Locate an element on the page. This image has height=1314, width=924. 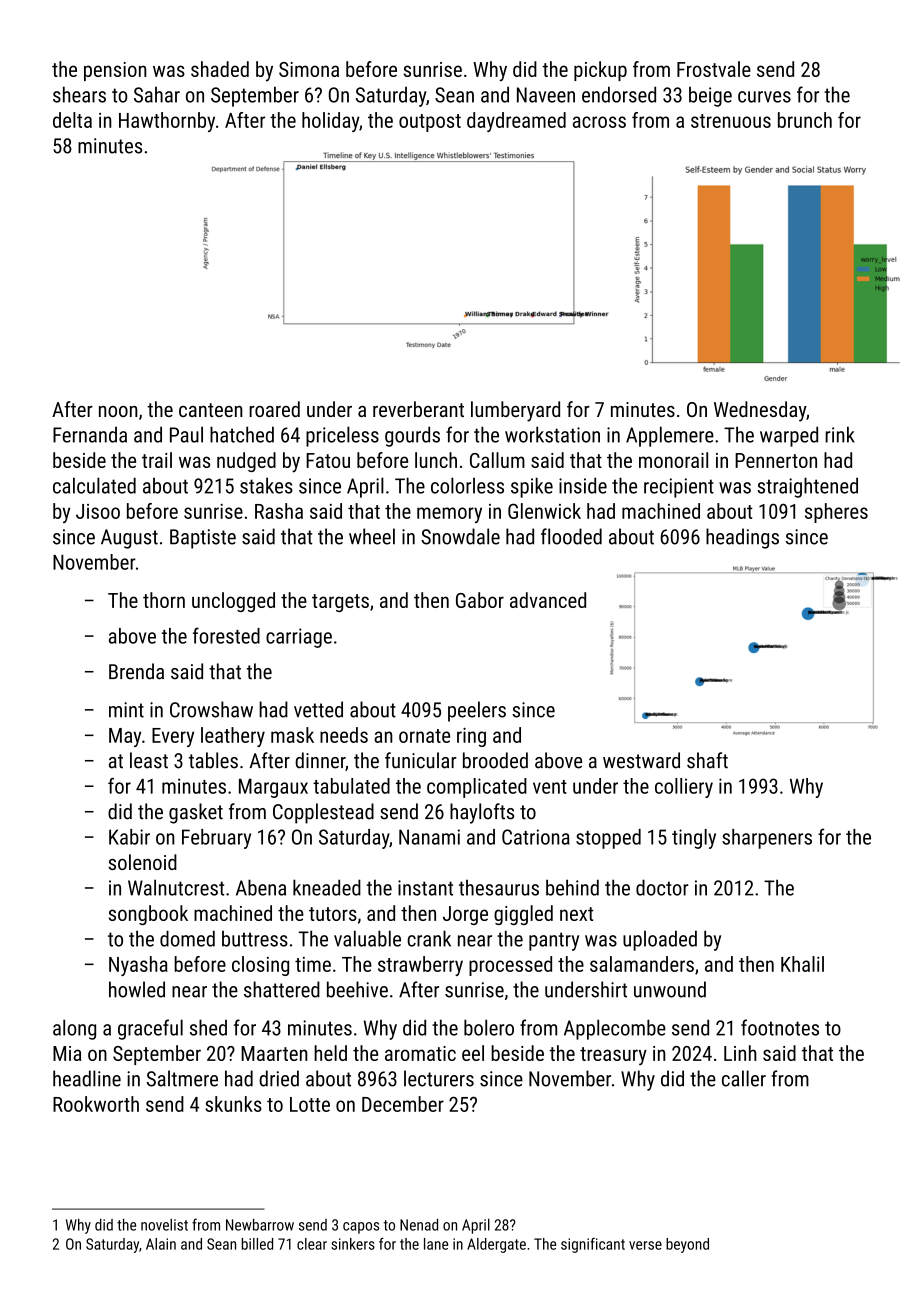
Aldergate is located at coordinates (496, 1245).
